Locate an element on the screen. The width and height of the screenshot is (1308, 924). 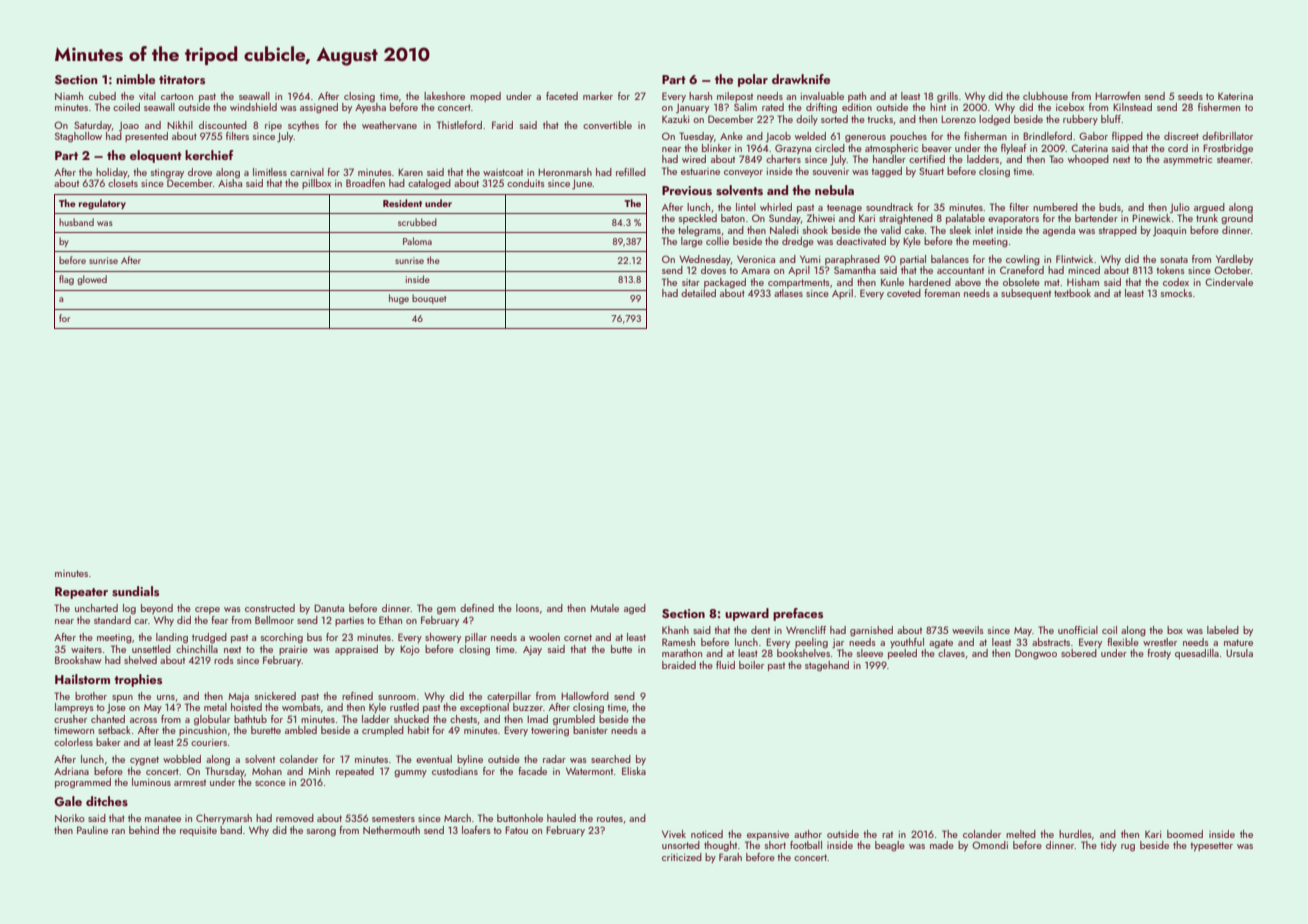
Mutale is located at coordinates (604, 608).
